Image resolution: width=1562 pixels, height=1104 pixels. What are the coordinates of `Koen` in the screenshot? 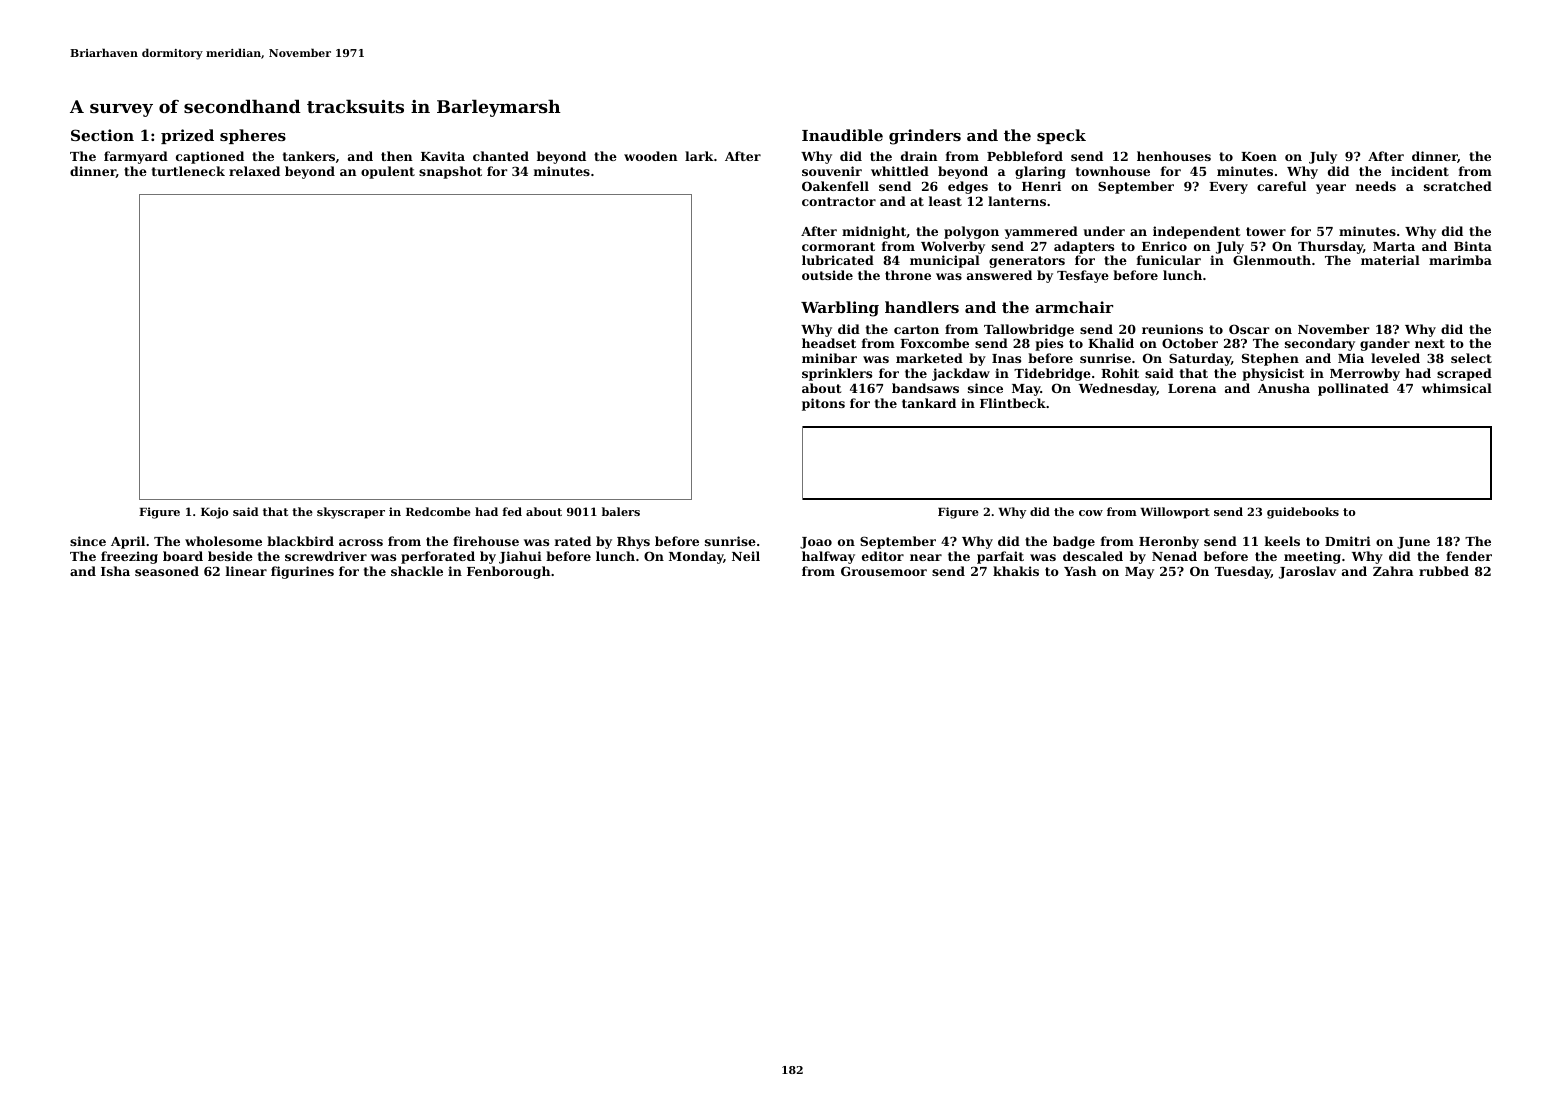 It's located at (1259, 156).
